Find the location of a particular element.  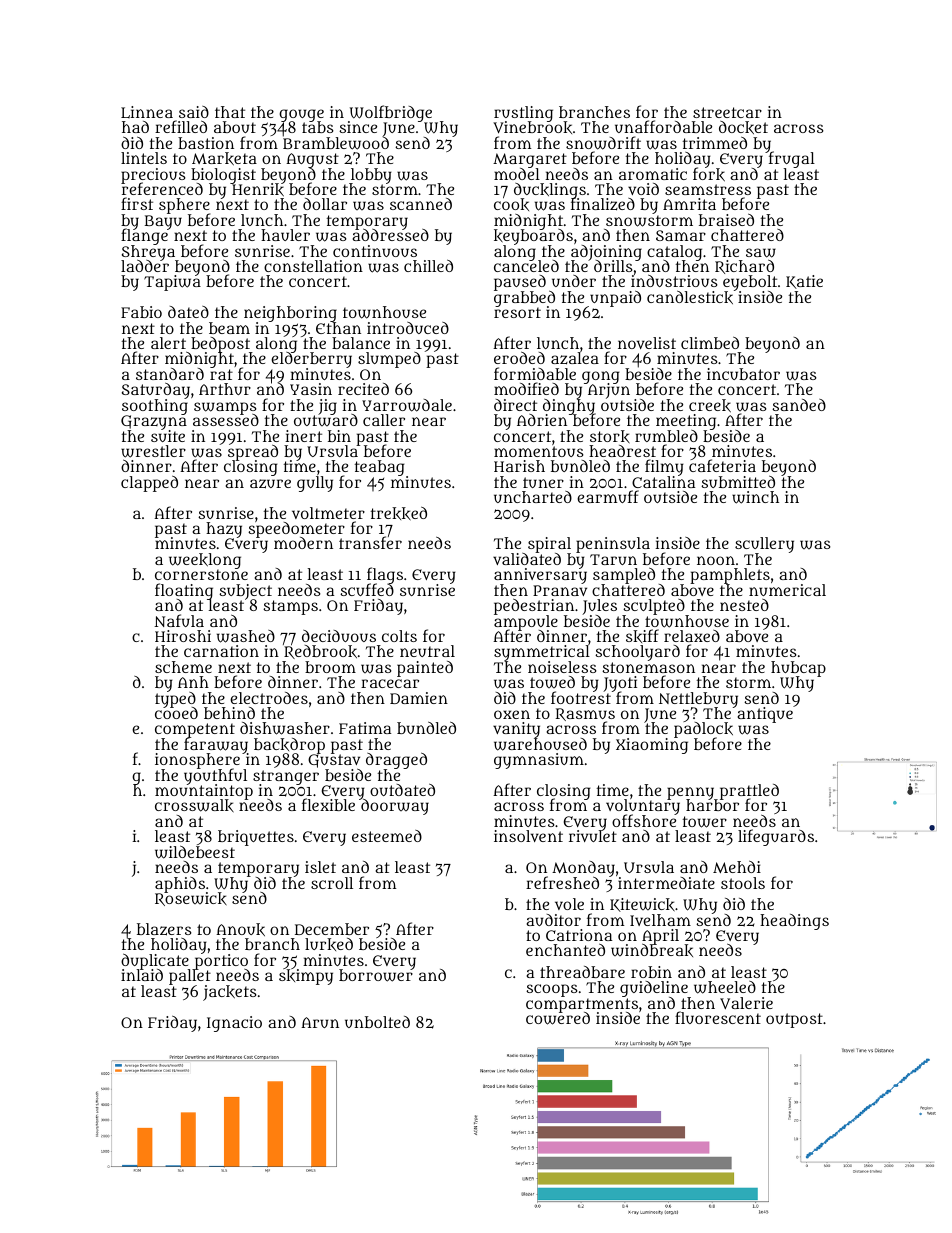

teabag is located at coordinates (379, 468).
